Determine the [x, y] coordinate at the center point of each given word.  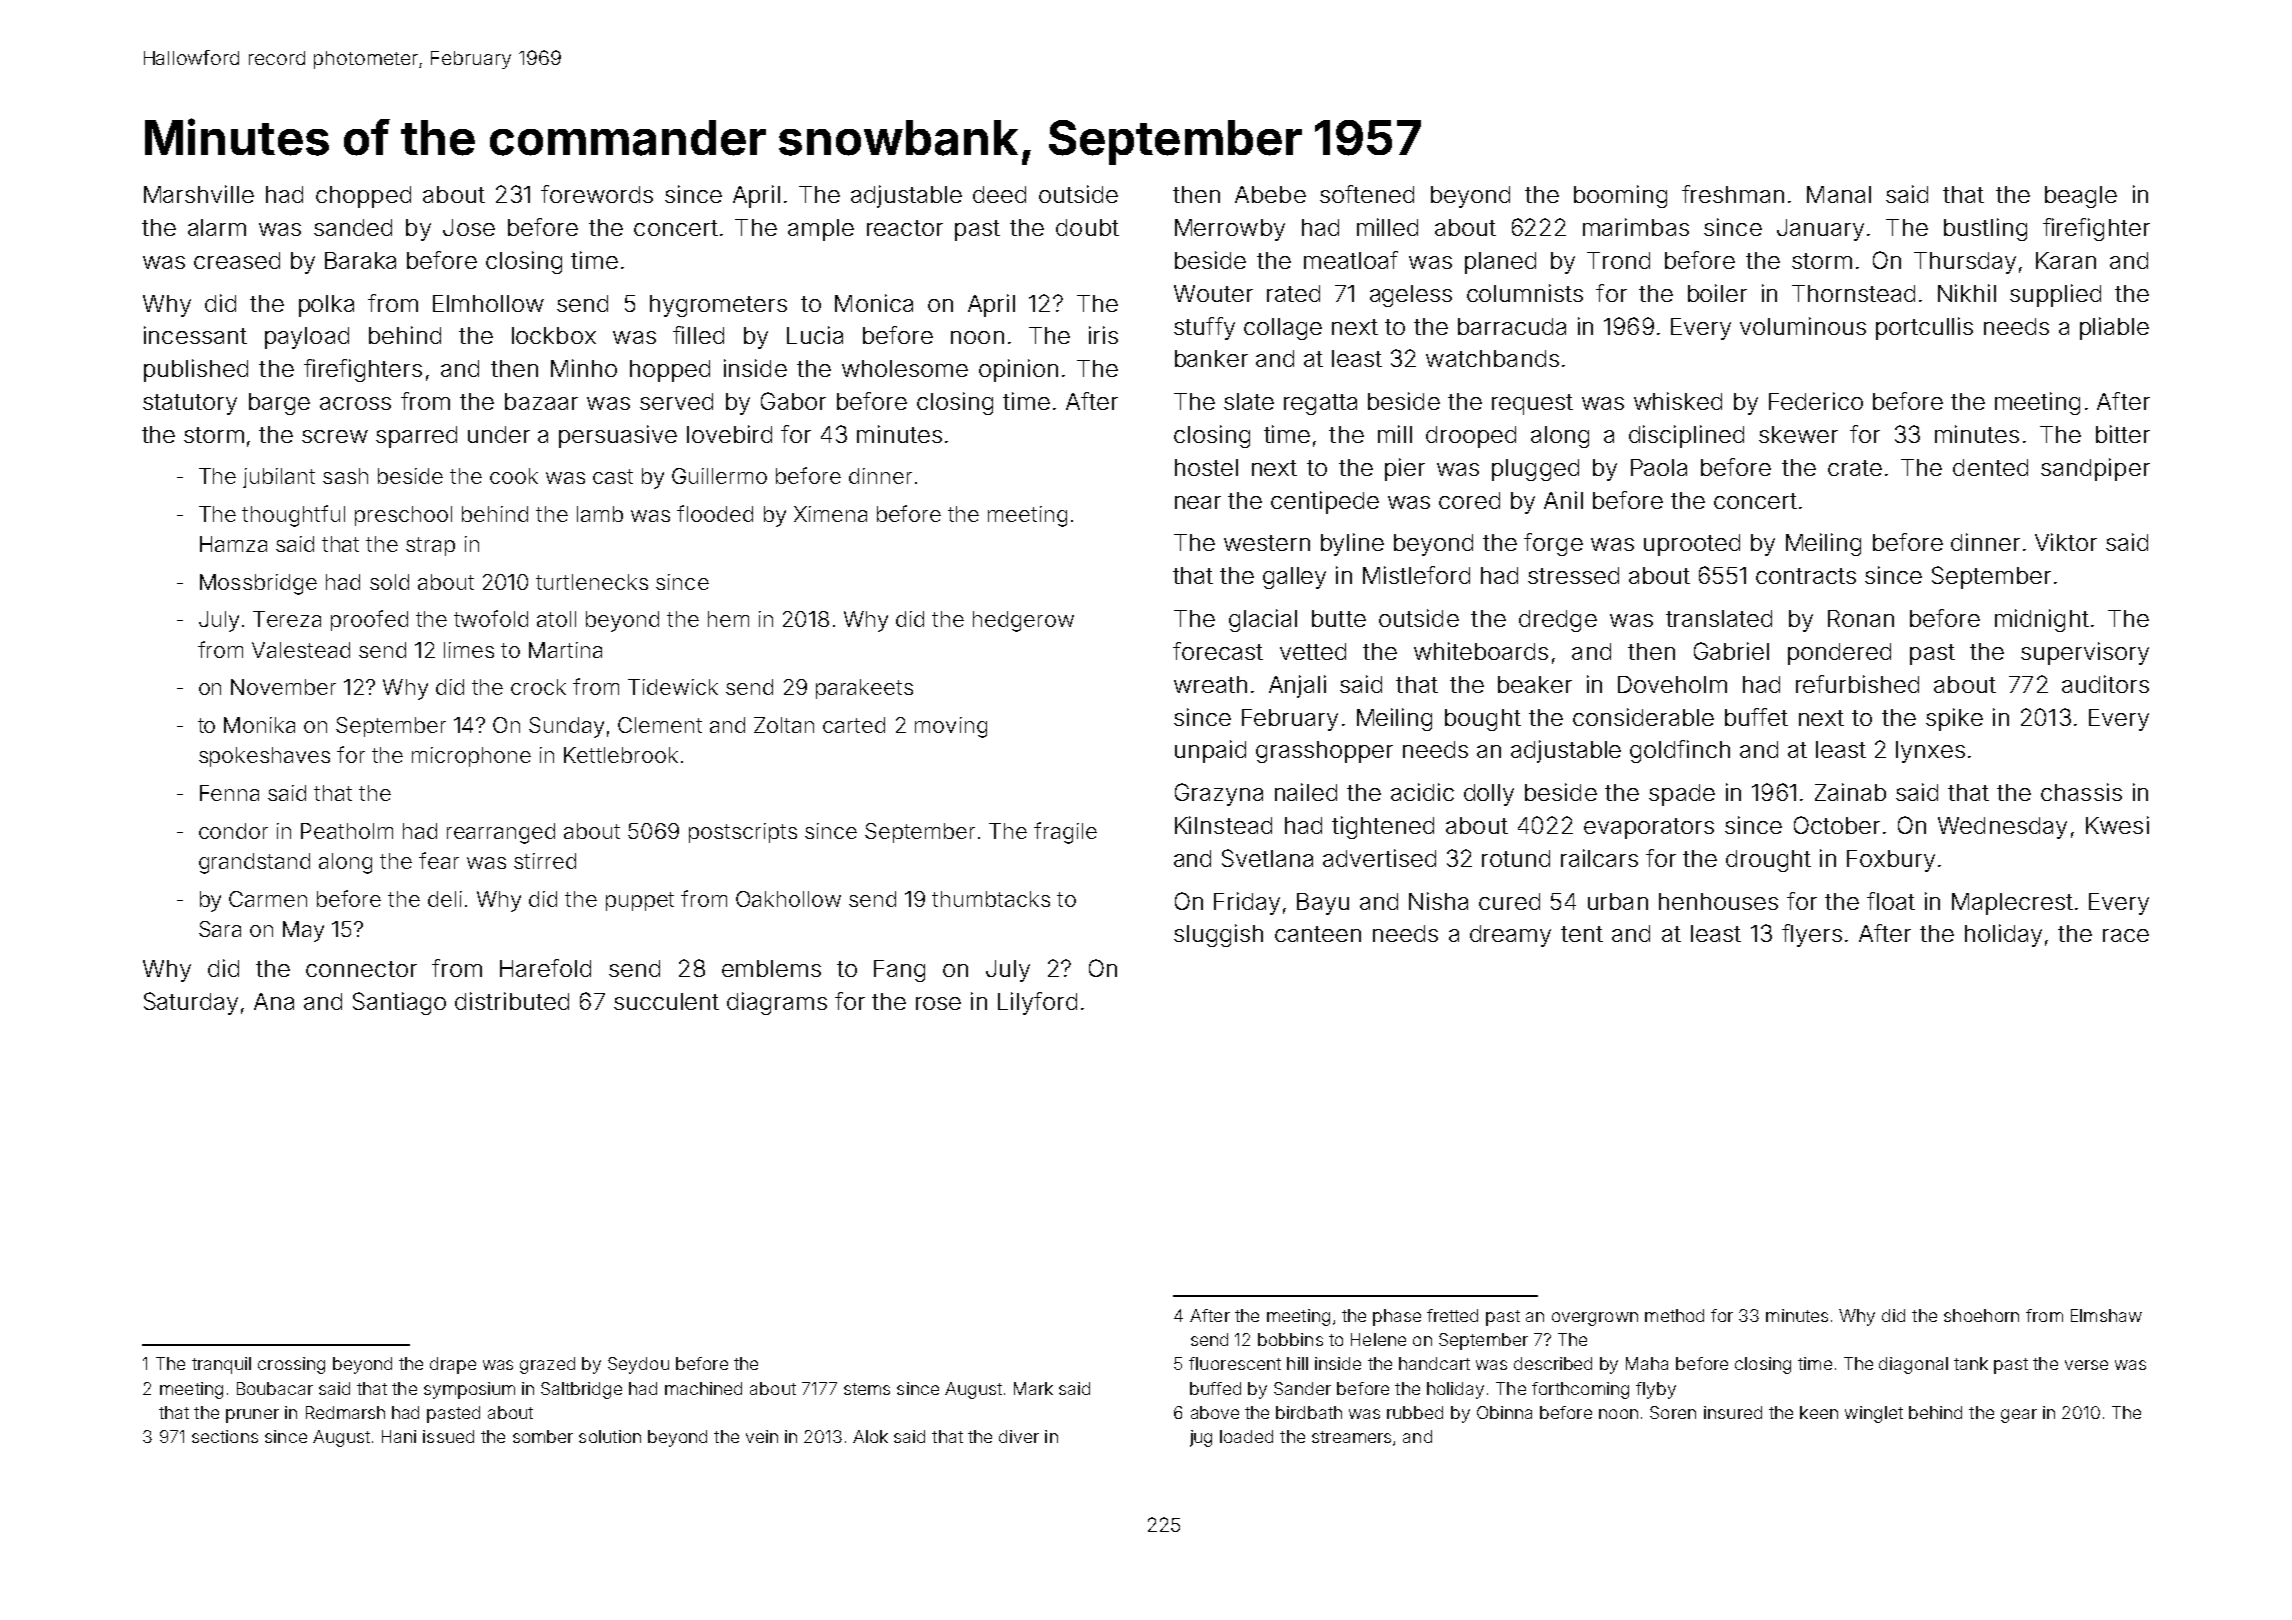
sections [225, 1436]
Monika [259, 725]
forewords [597, 194]
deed [999, 194]
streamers [1351, 1437]
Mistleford [1416, 575]
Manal [1839, 194]
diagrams [777, 1003]
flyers [1812, 935]
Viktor [2066, 542]
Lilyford [1037, 1003]
